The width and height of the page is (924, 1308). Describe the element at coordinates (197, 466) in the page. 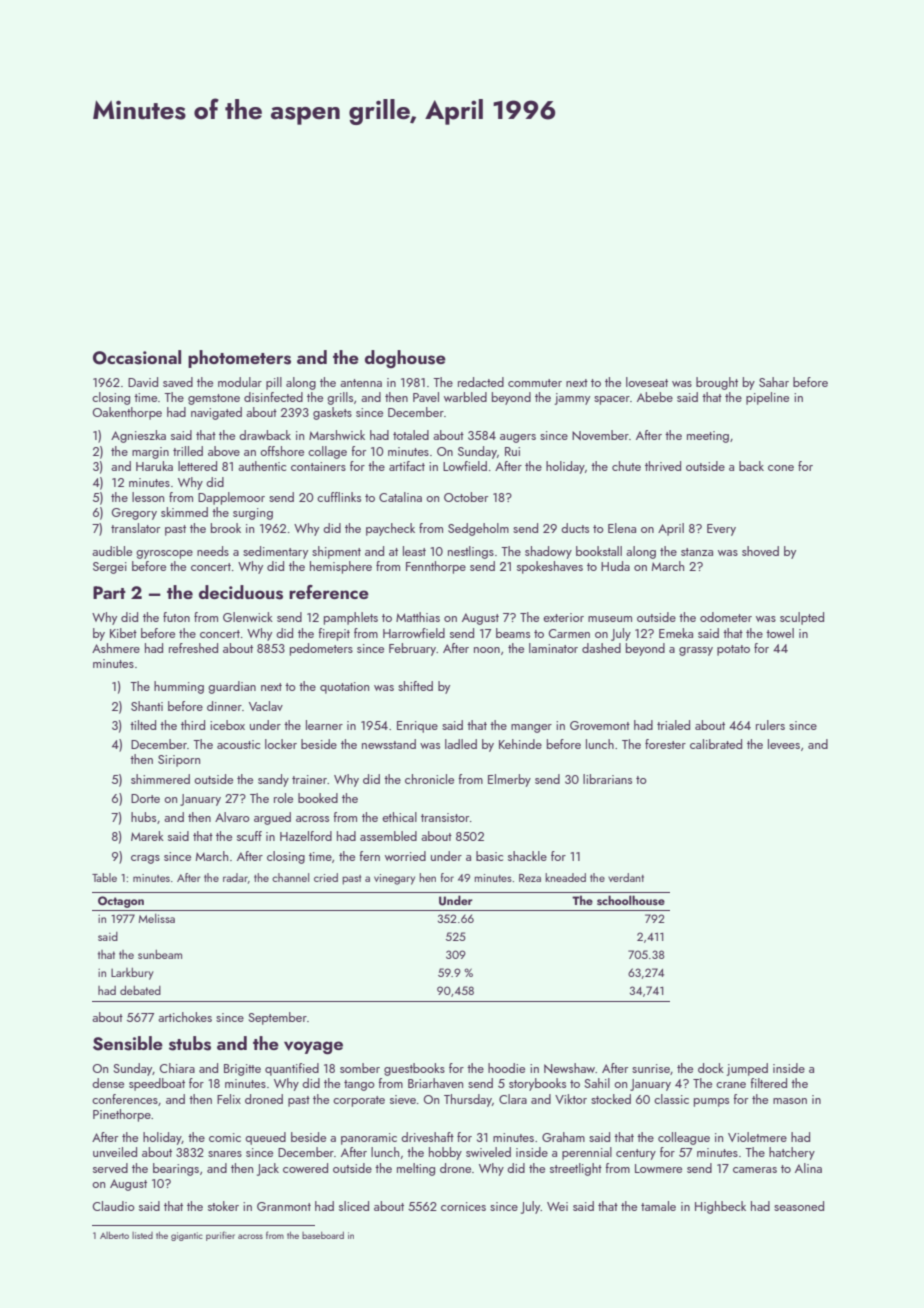

I see `lettered` at that location.
